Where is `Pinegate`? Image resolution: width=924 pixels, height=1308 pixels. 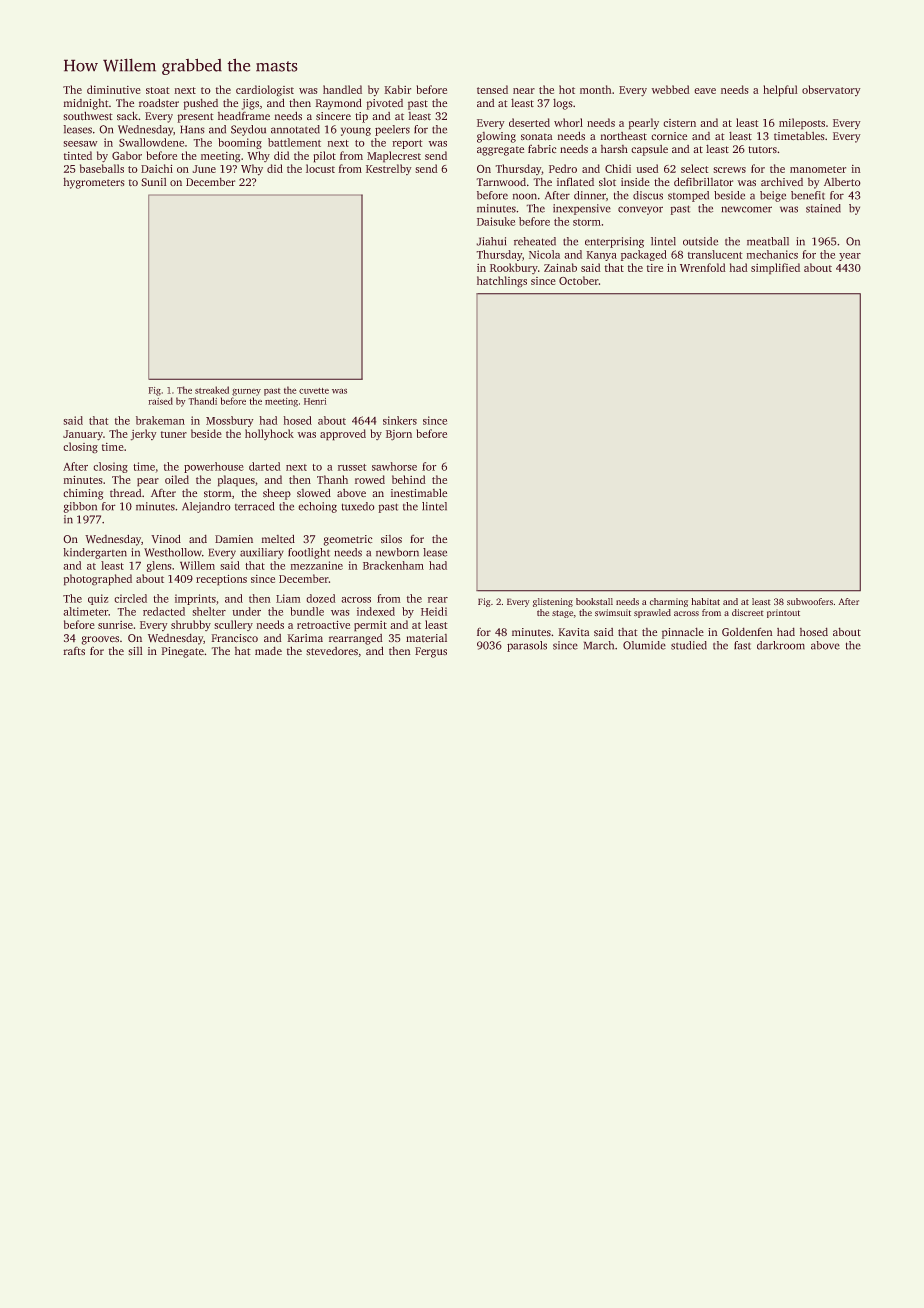
Pinegate is located at coordinates (183, 652).
